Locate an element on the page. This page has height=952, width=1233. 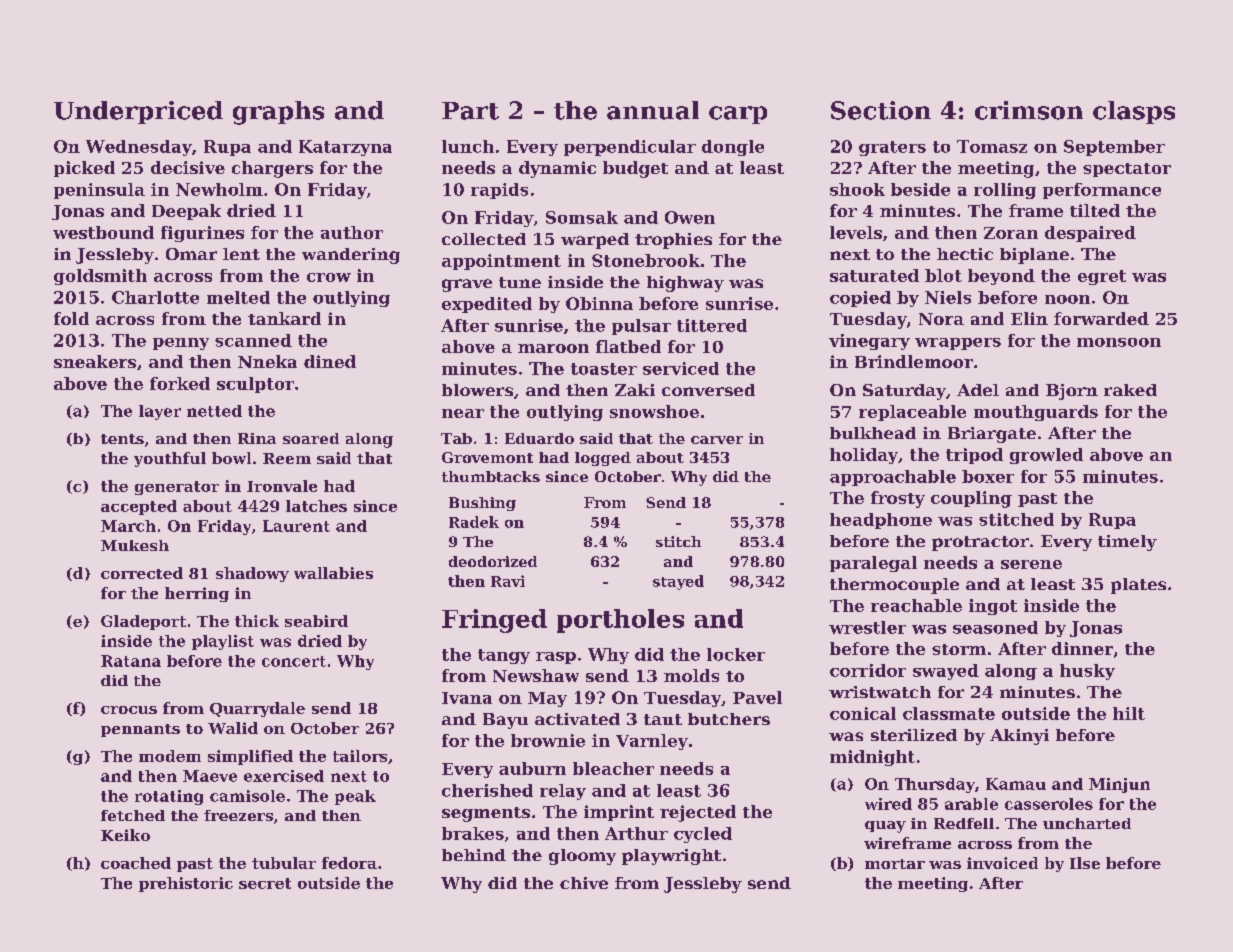
chargers is located at coordinates (272, 169).
